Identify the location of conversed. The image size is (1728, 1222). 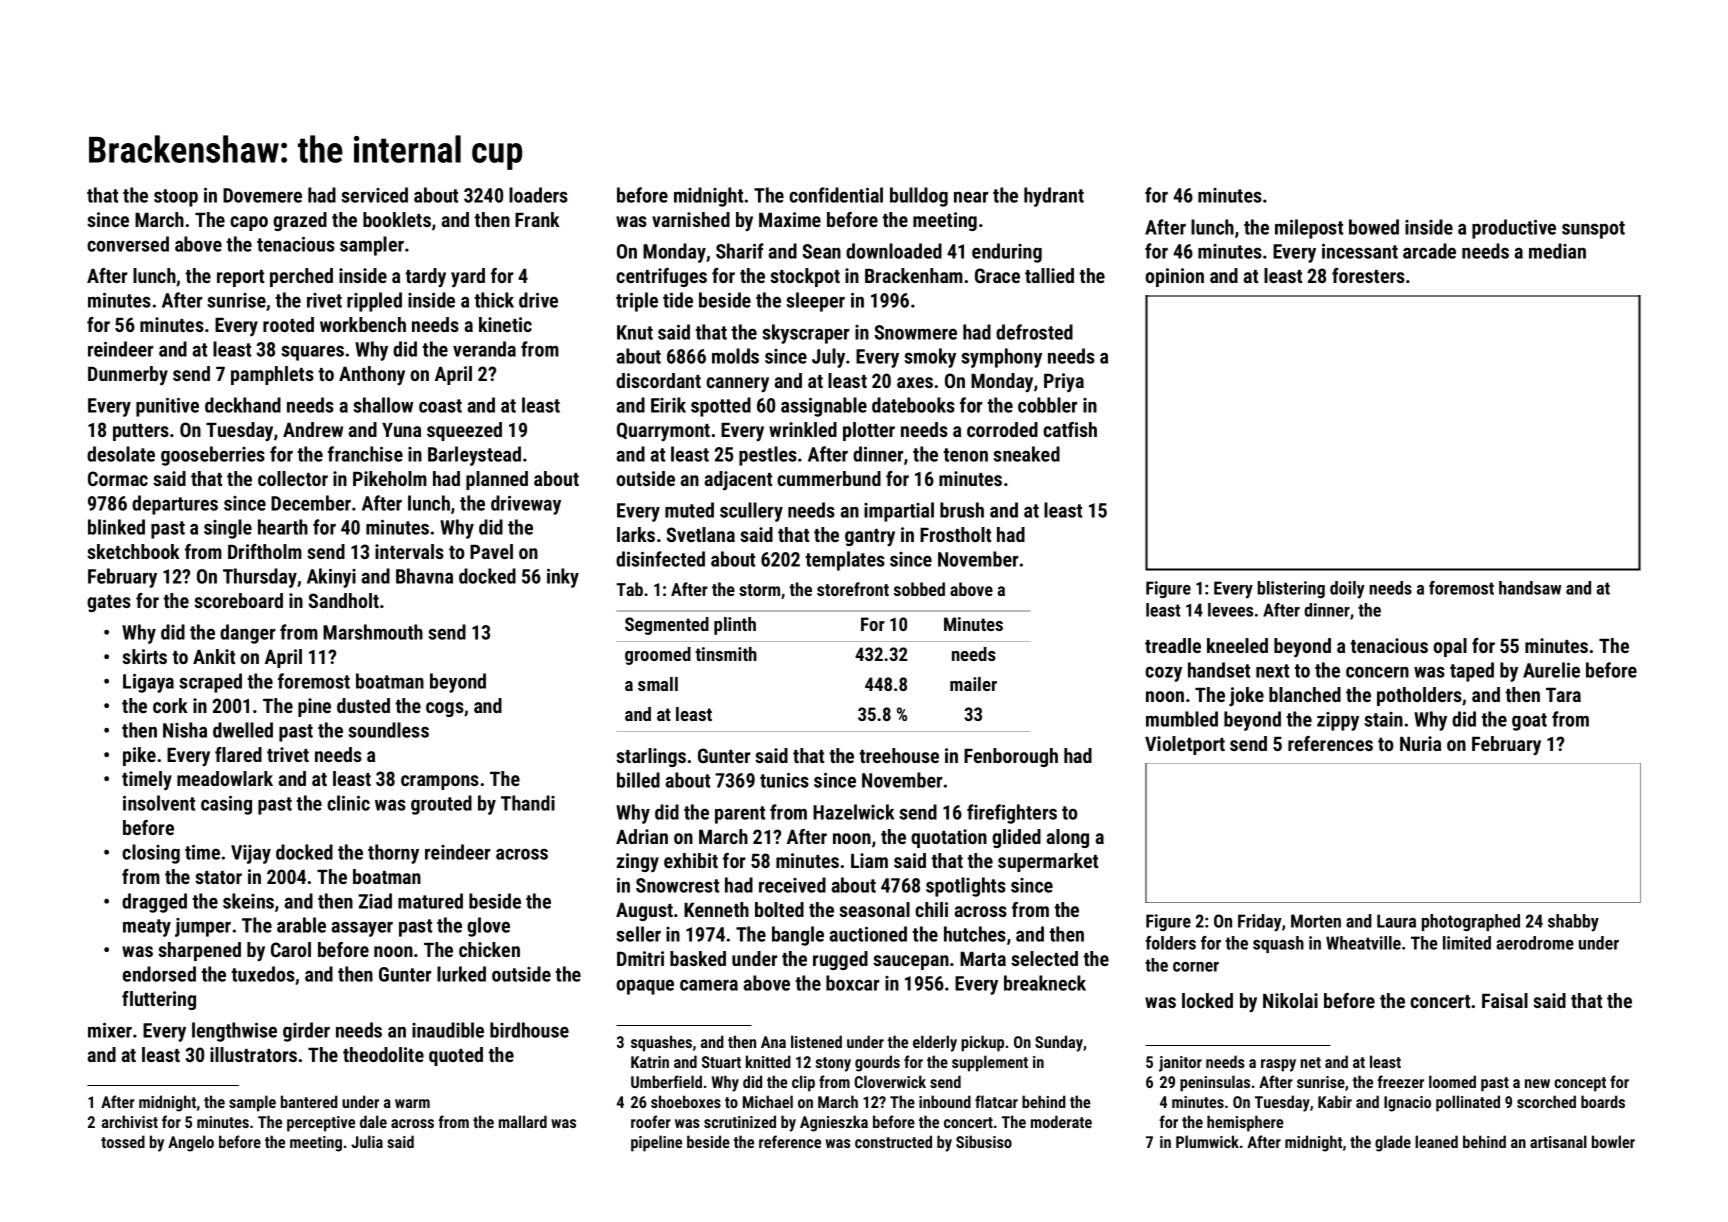
(128, 244).
